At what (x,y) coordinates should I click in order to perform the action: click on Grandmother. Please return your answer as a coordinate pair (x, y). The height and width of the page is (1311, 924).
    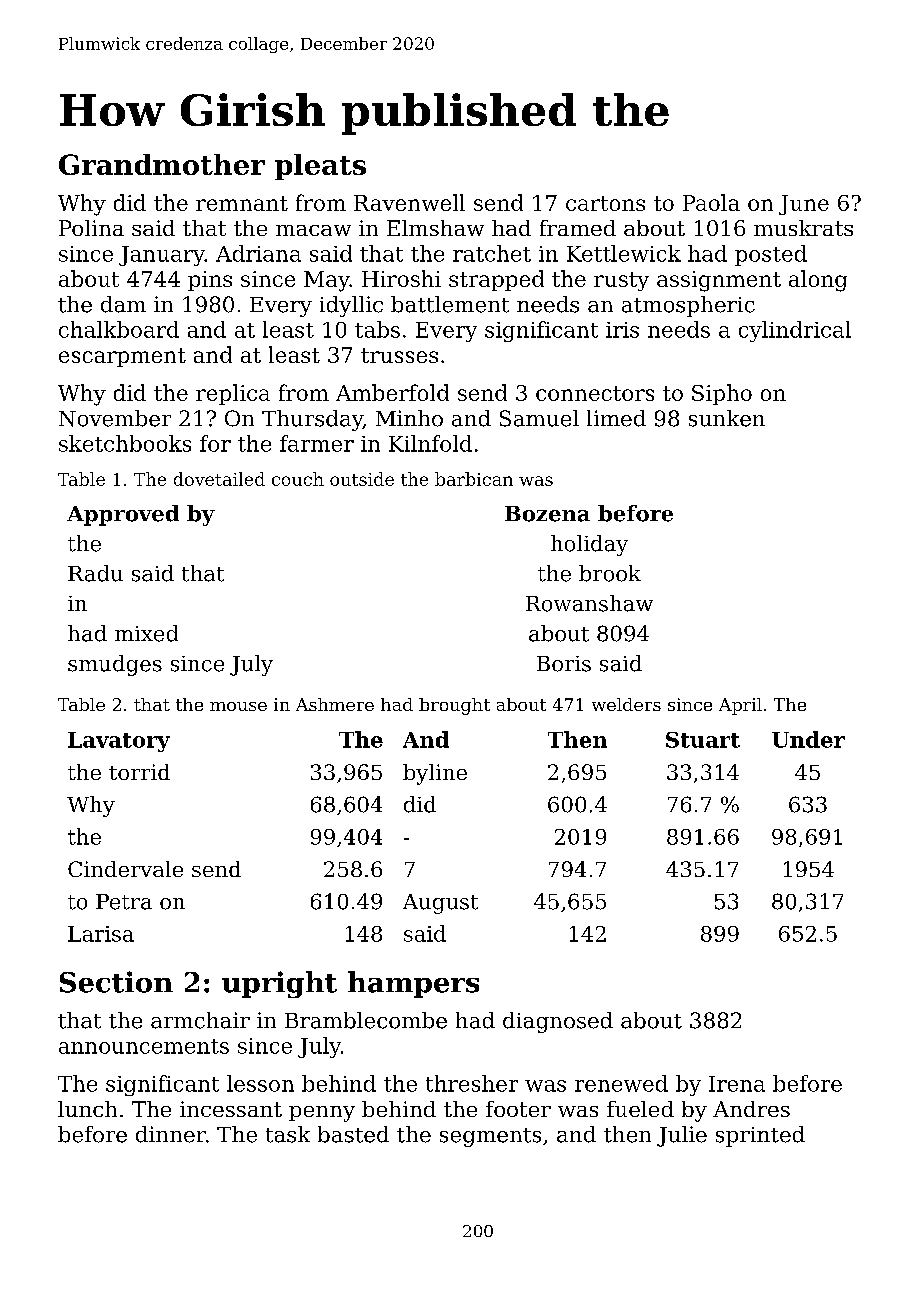
    Looking at the image, I should click on (162, 164).
